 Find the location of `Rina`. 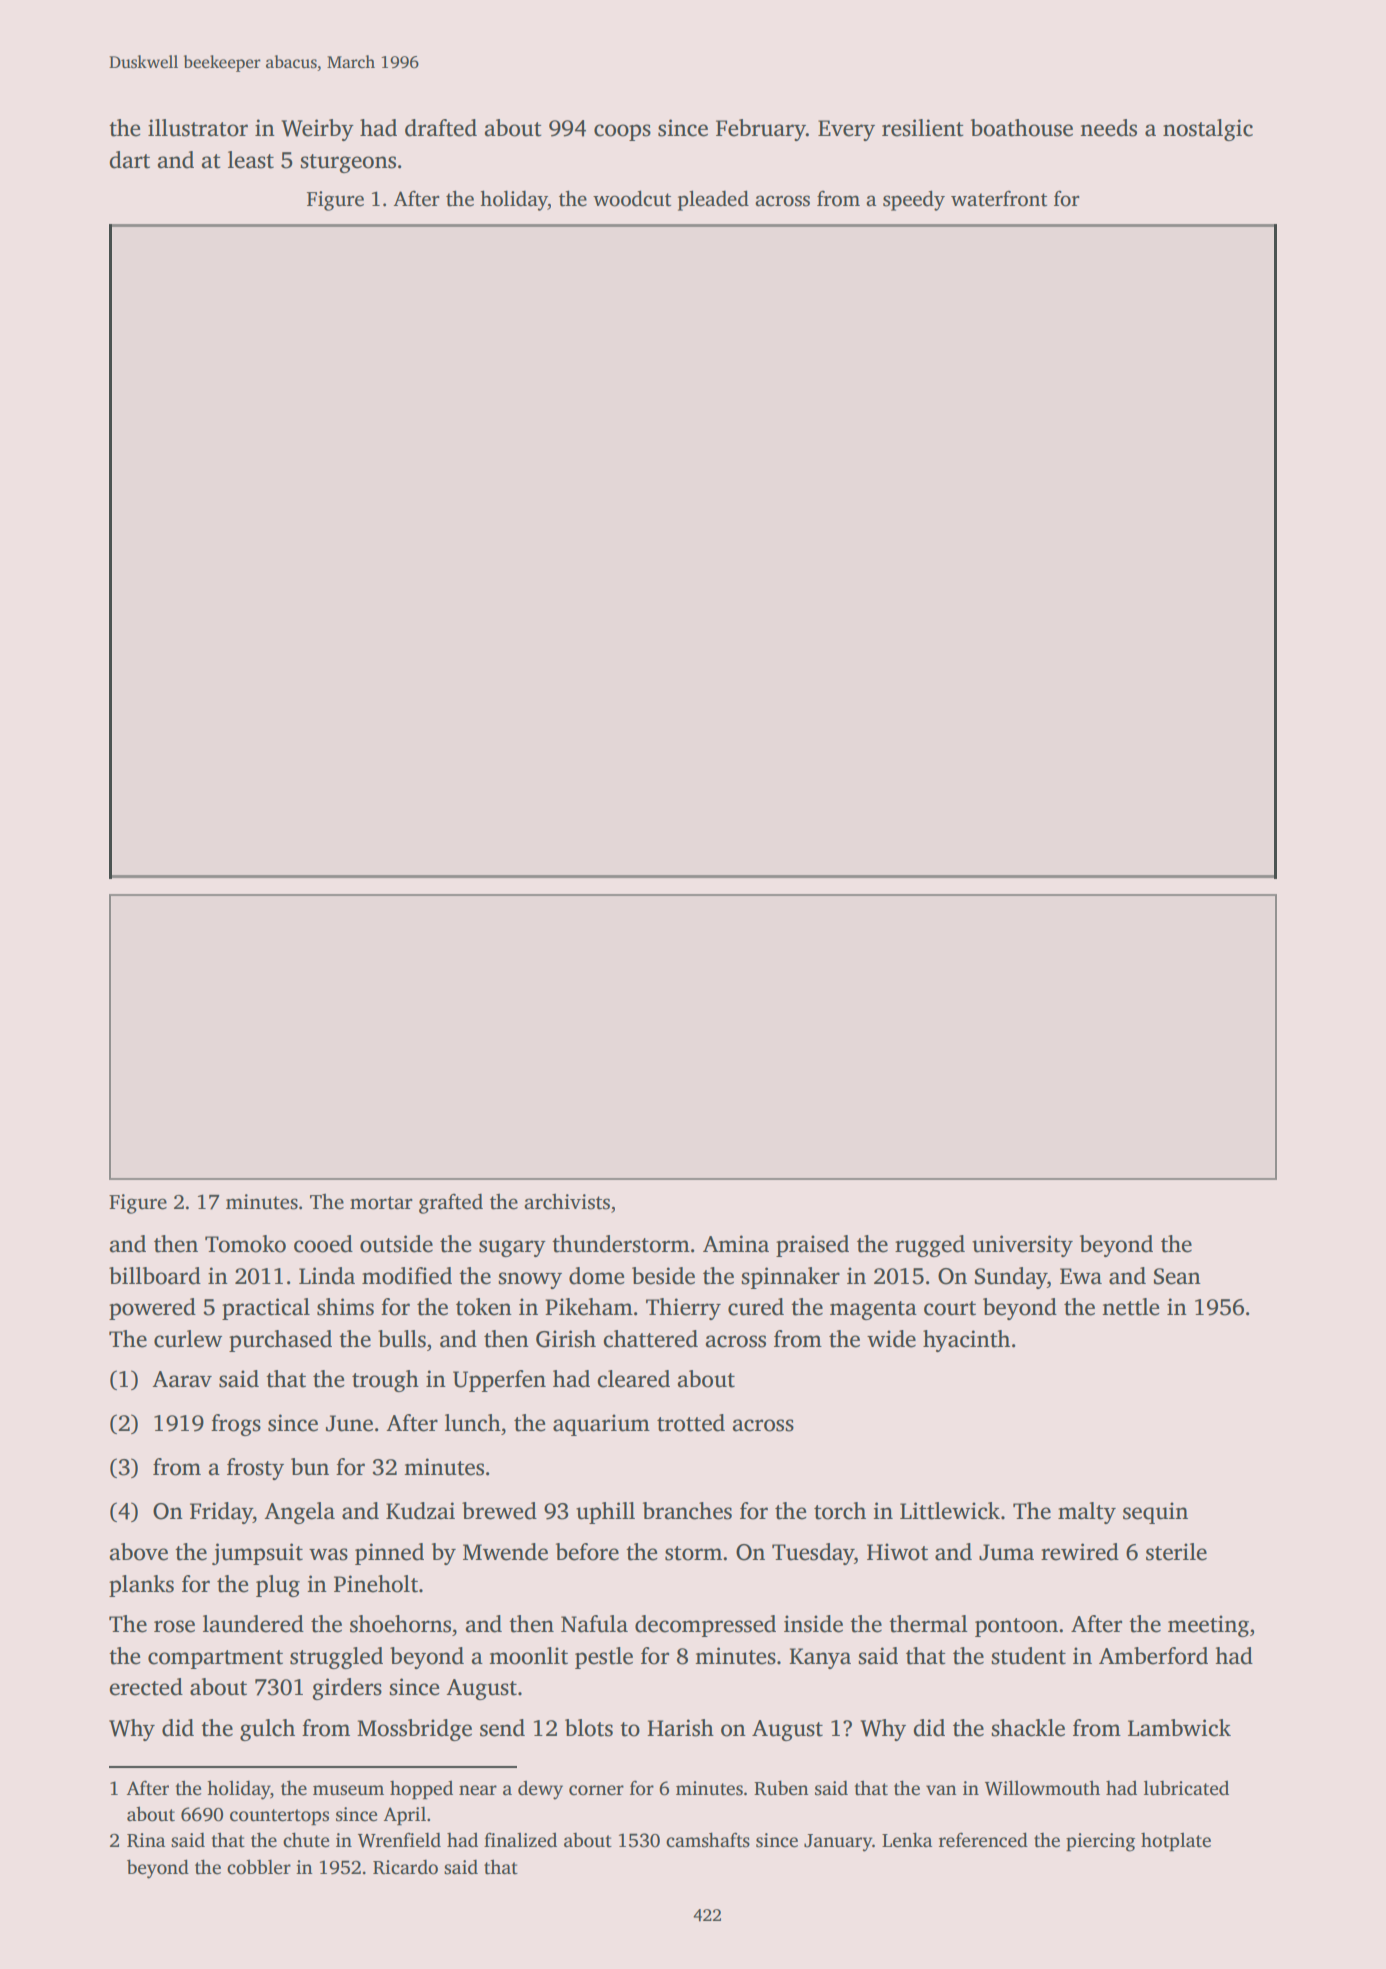

Rina is located at coordinates (146, 1840).
